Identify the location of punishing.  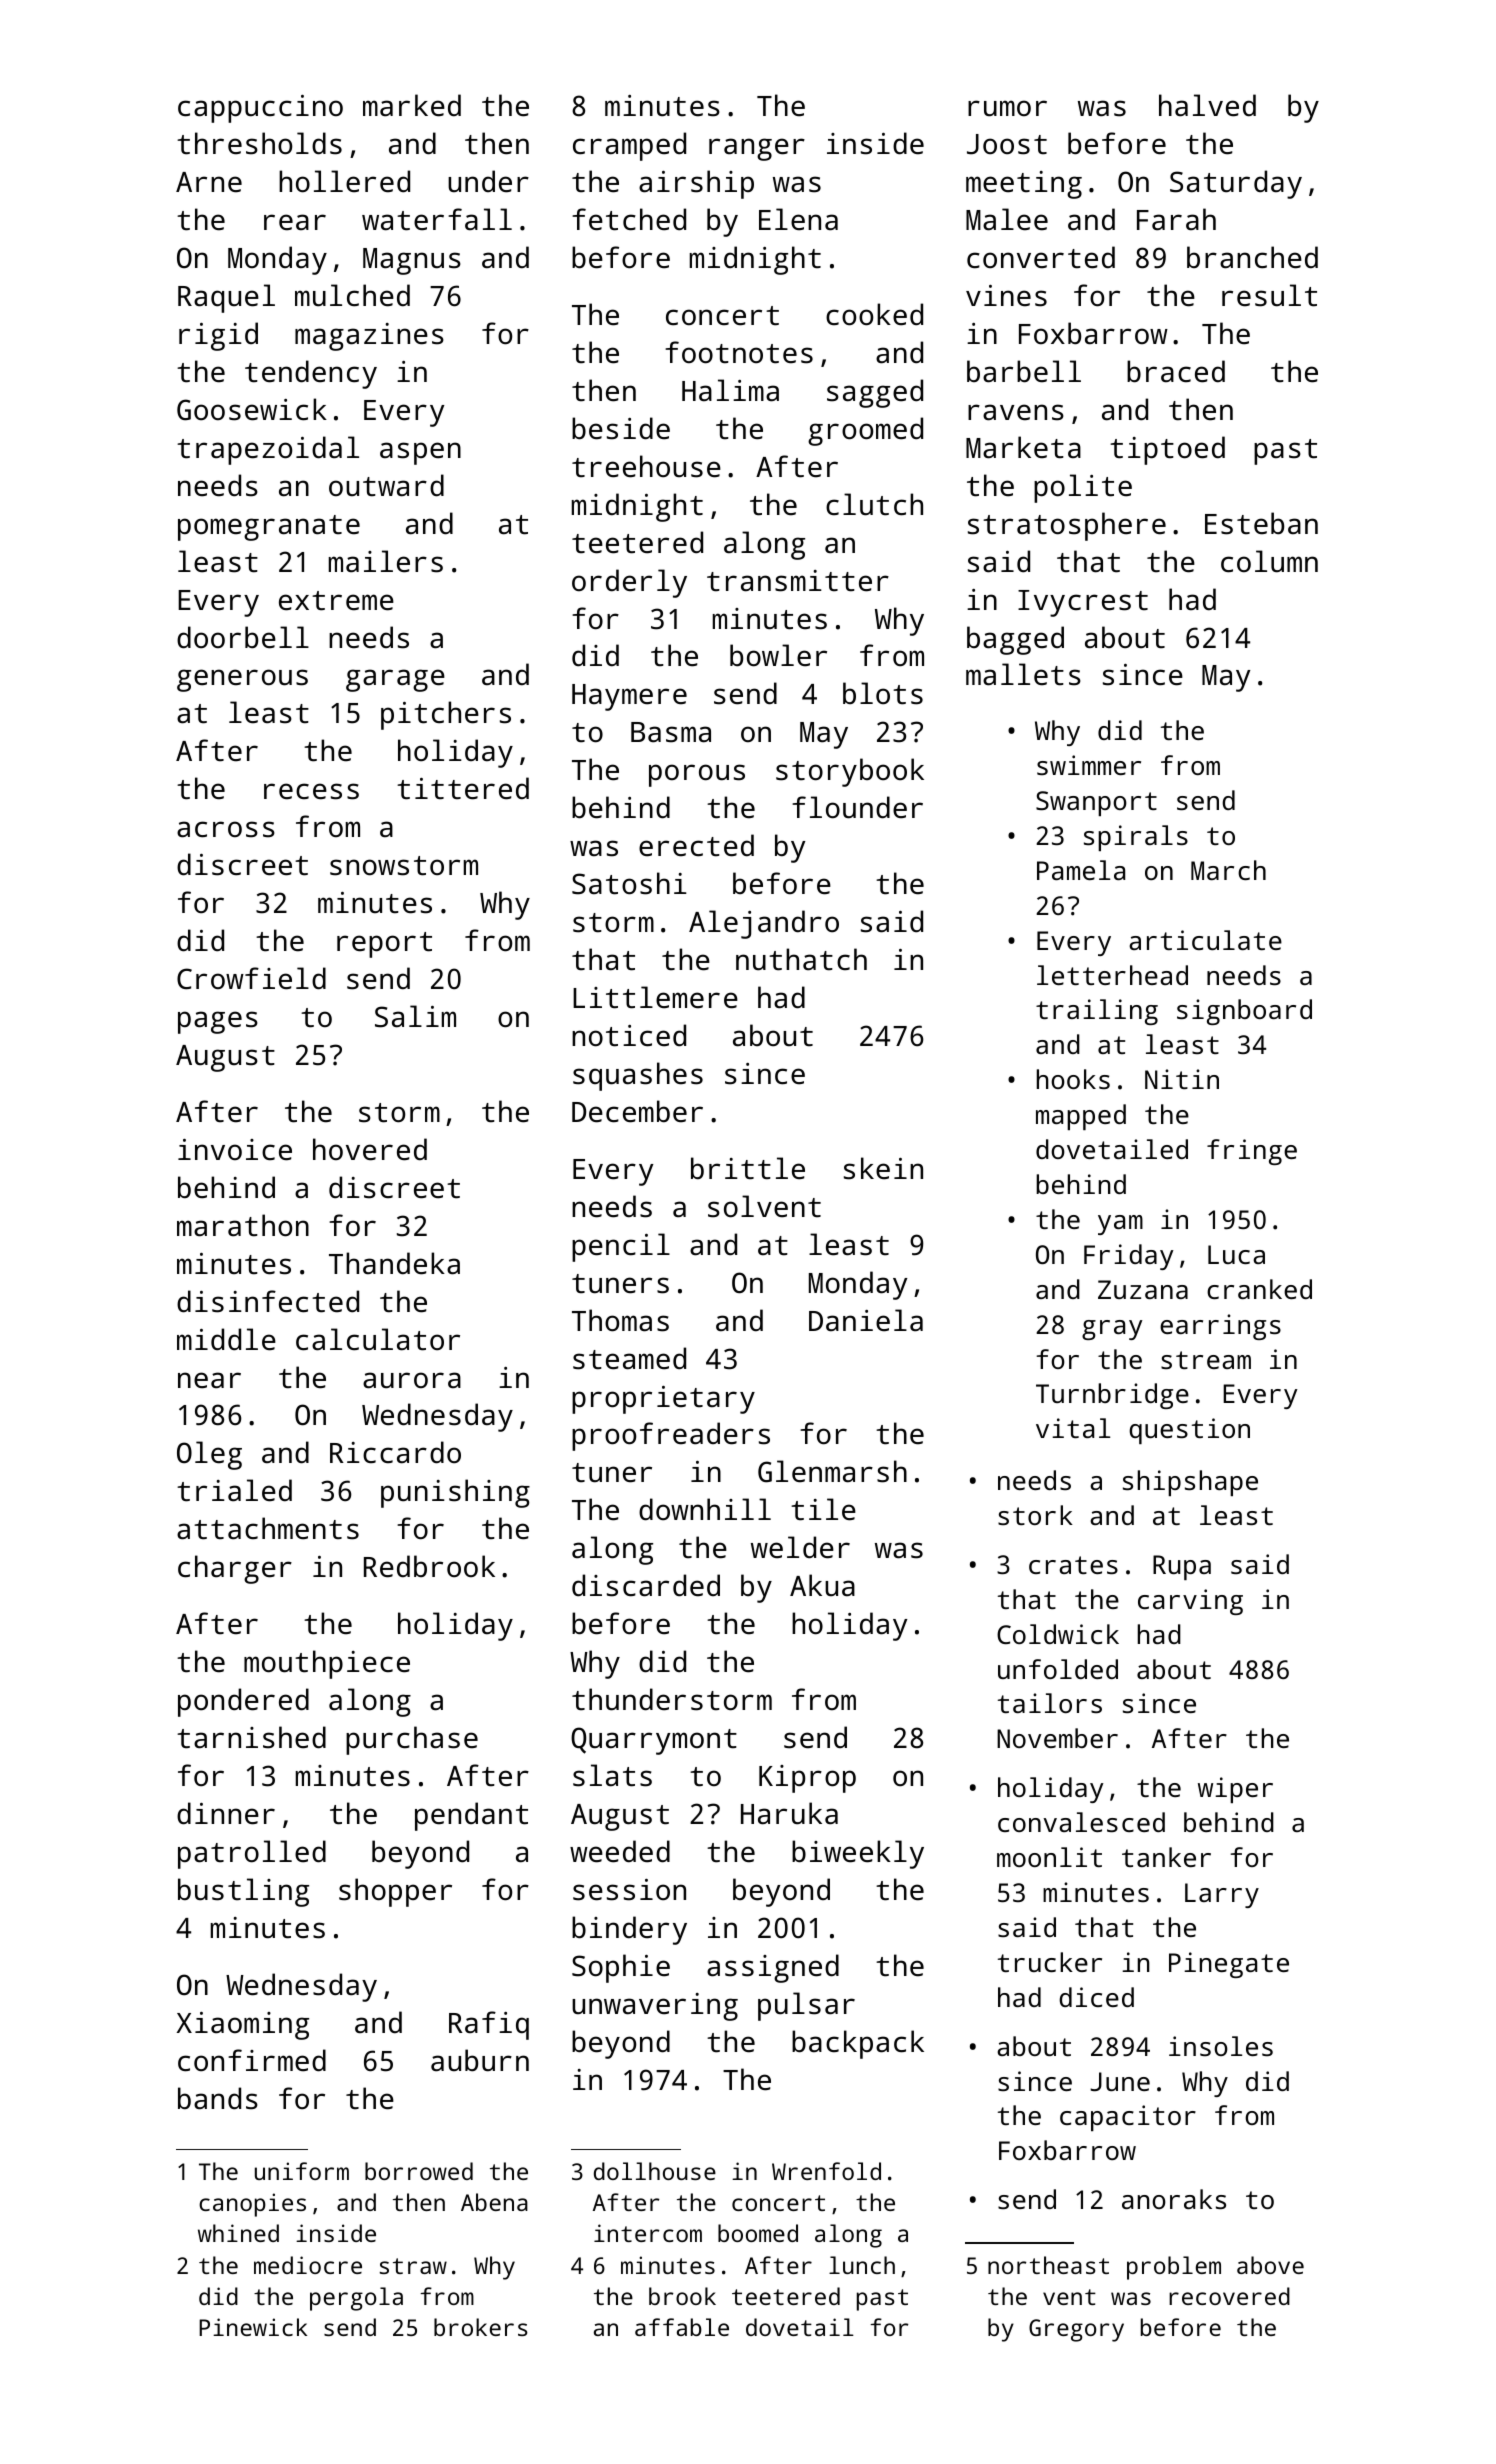
(455, 1493).
